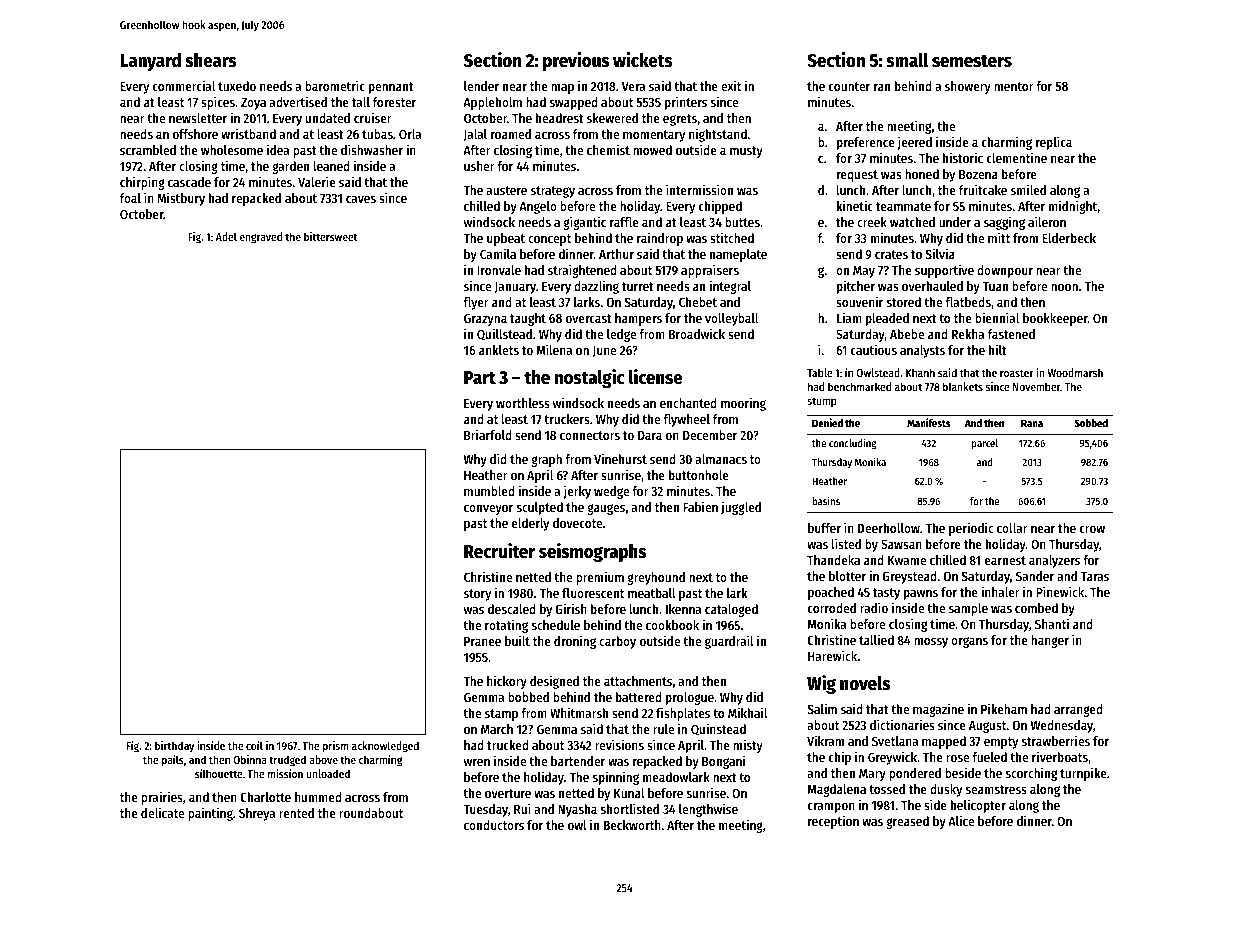 This image has width=1233, height=952. What do you see at coordinates (866, 143) in the image?
I see `preference` at bounding box center [866, 143].
